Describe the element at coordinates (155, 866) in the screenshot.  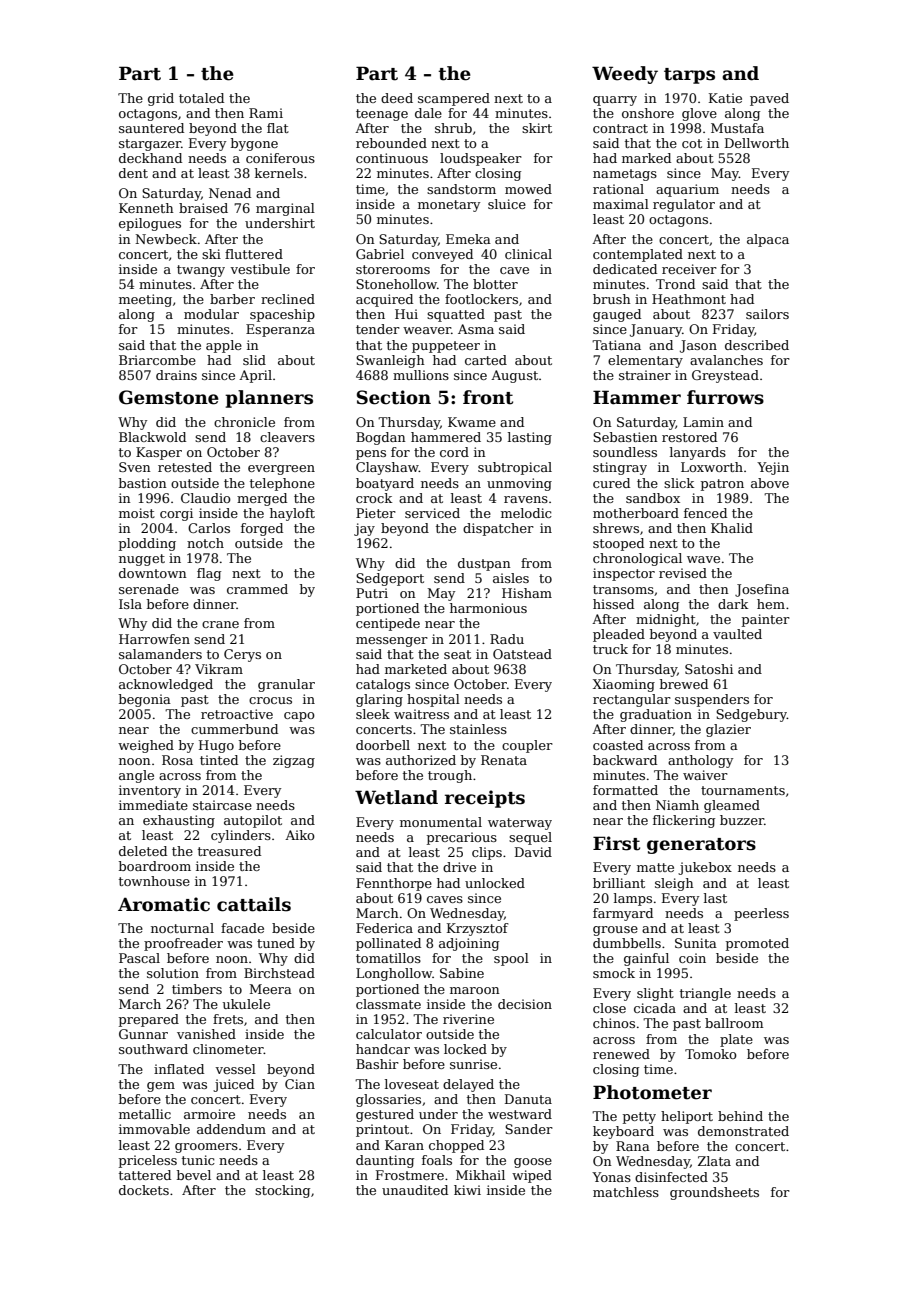
I see `boardroom` at that location.
